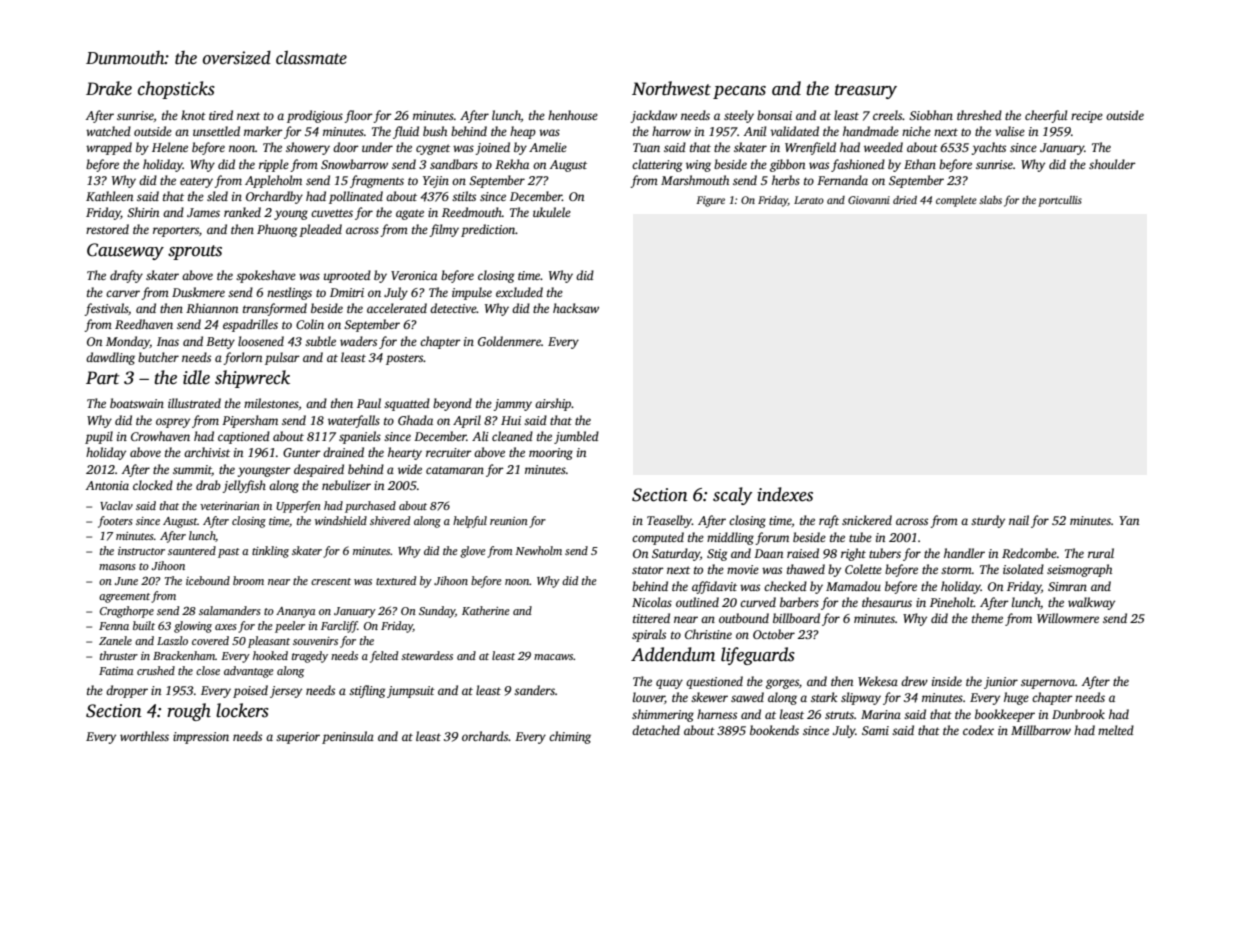 Image resolution: width=1233 pixels, height=952 pixels. Describe the element at coordinates (576, 308) in the screenshot. I see `hacksaw` at that location.
